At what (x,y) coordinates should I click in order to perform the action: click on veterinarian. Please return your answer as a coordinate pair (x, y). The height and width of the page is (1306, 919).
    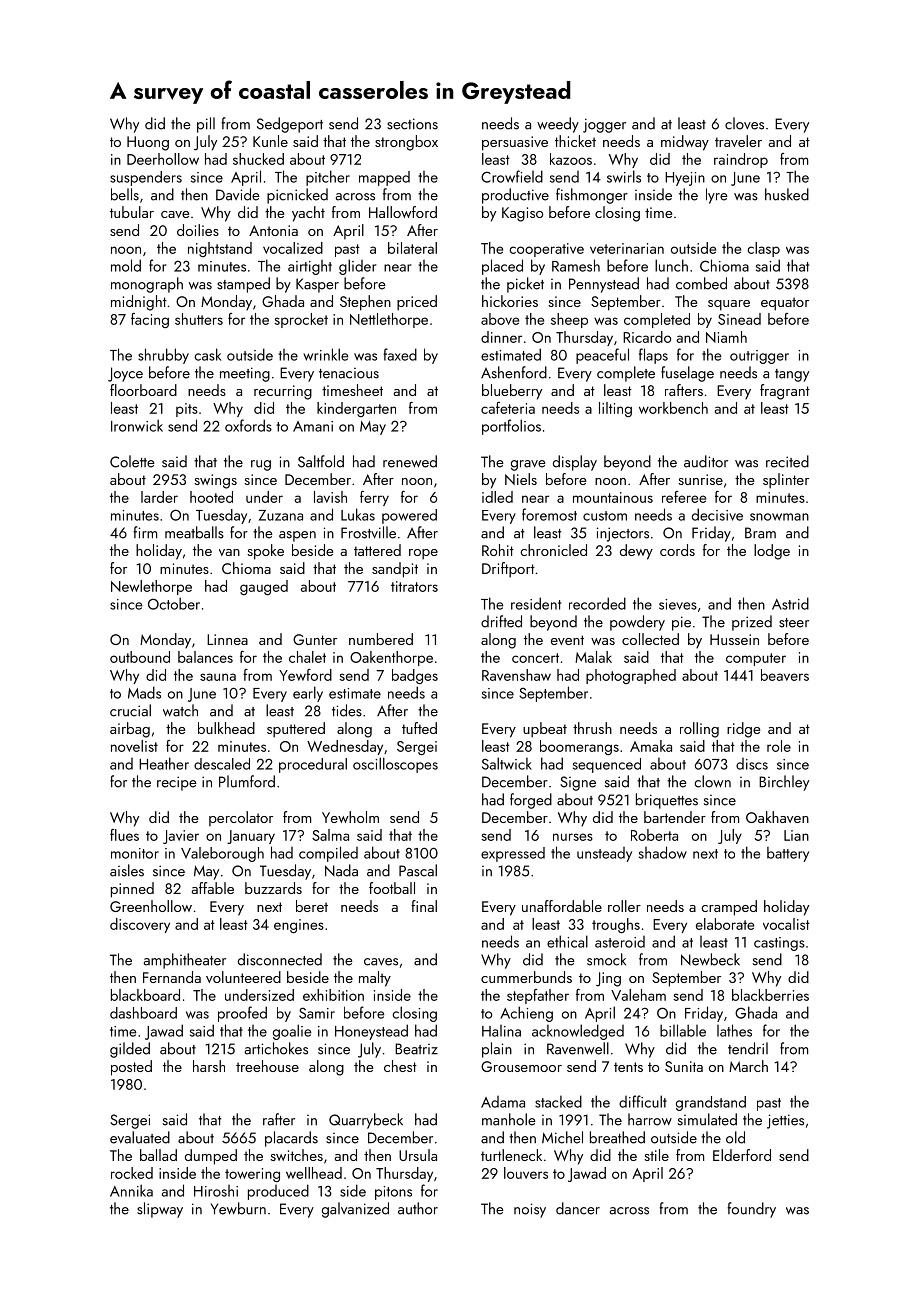
    Looking at the image, I should click on (627, 248).
